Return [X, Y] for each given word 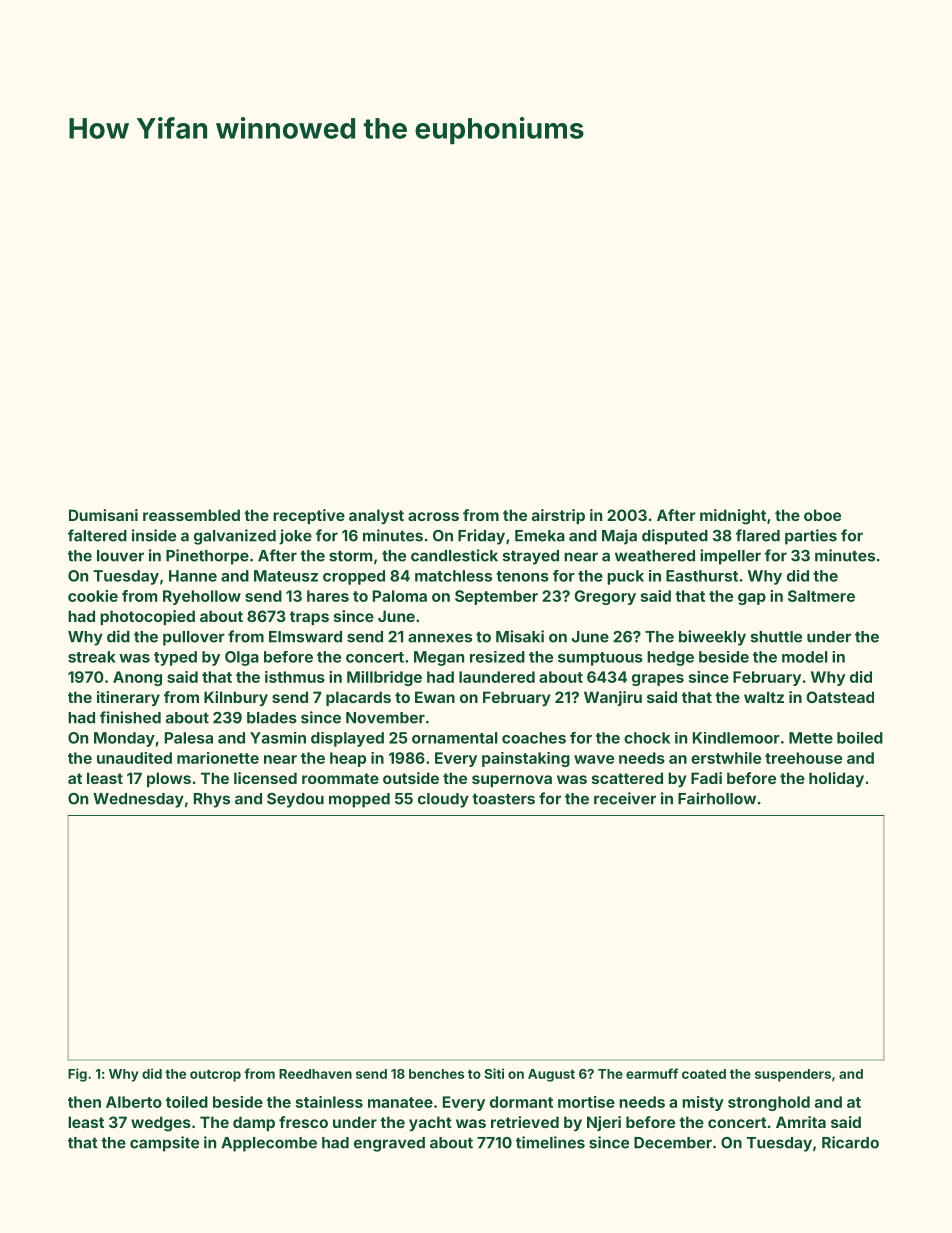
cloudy [443, 800]
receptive [309, 516]
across [433, 516]
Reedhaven [315, 1074]
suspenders [793, 1075]
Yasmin [278, 738]
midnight [733, 517]
